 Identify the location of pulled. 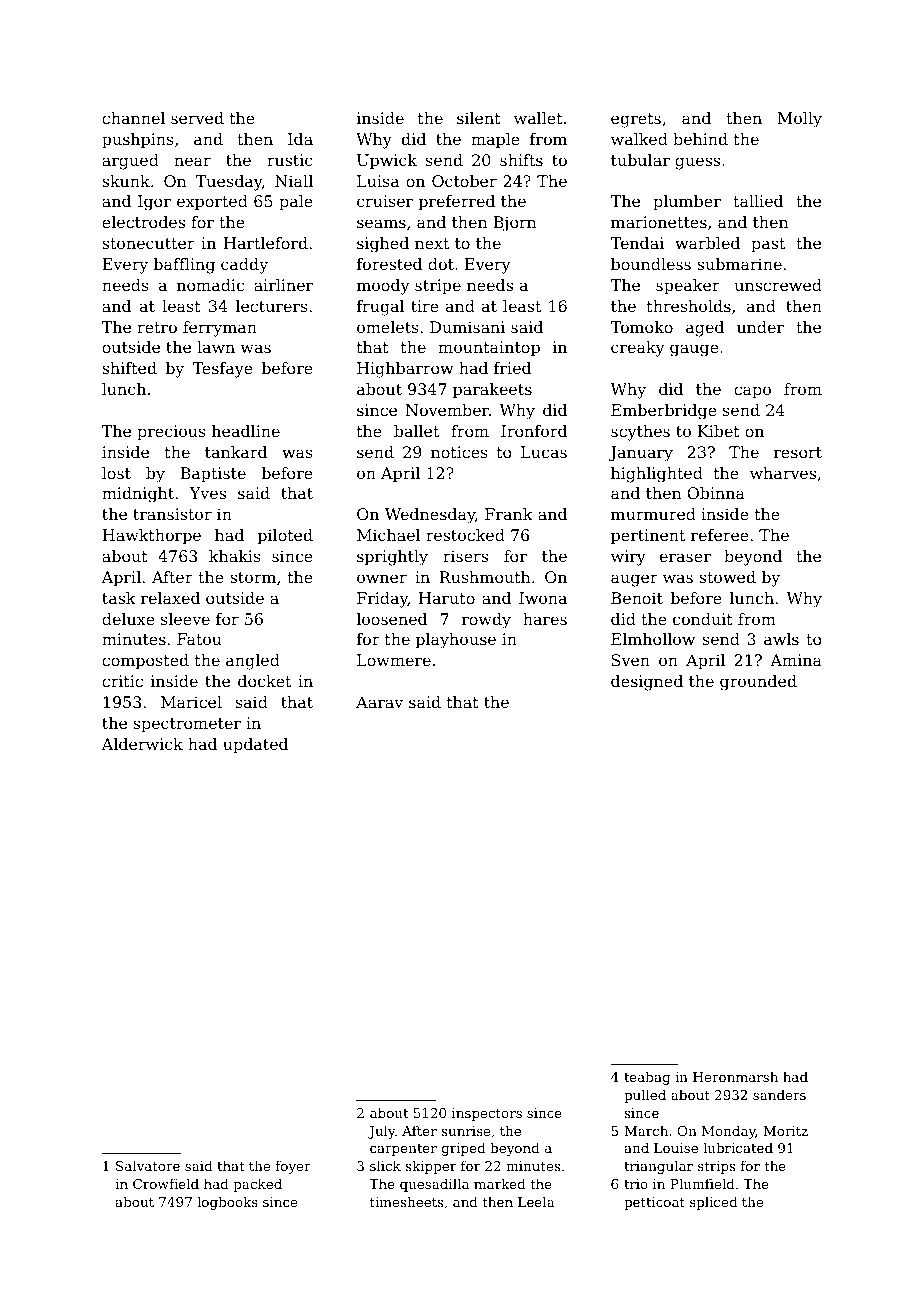
(645, 1096).
